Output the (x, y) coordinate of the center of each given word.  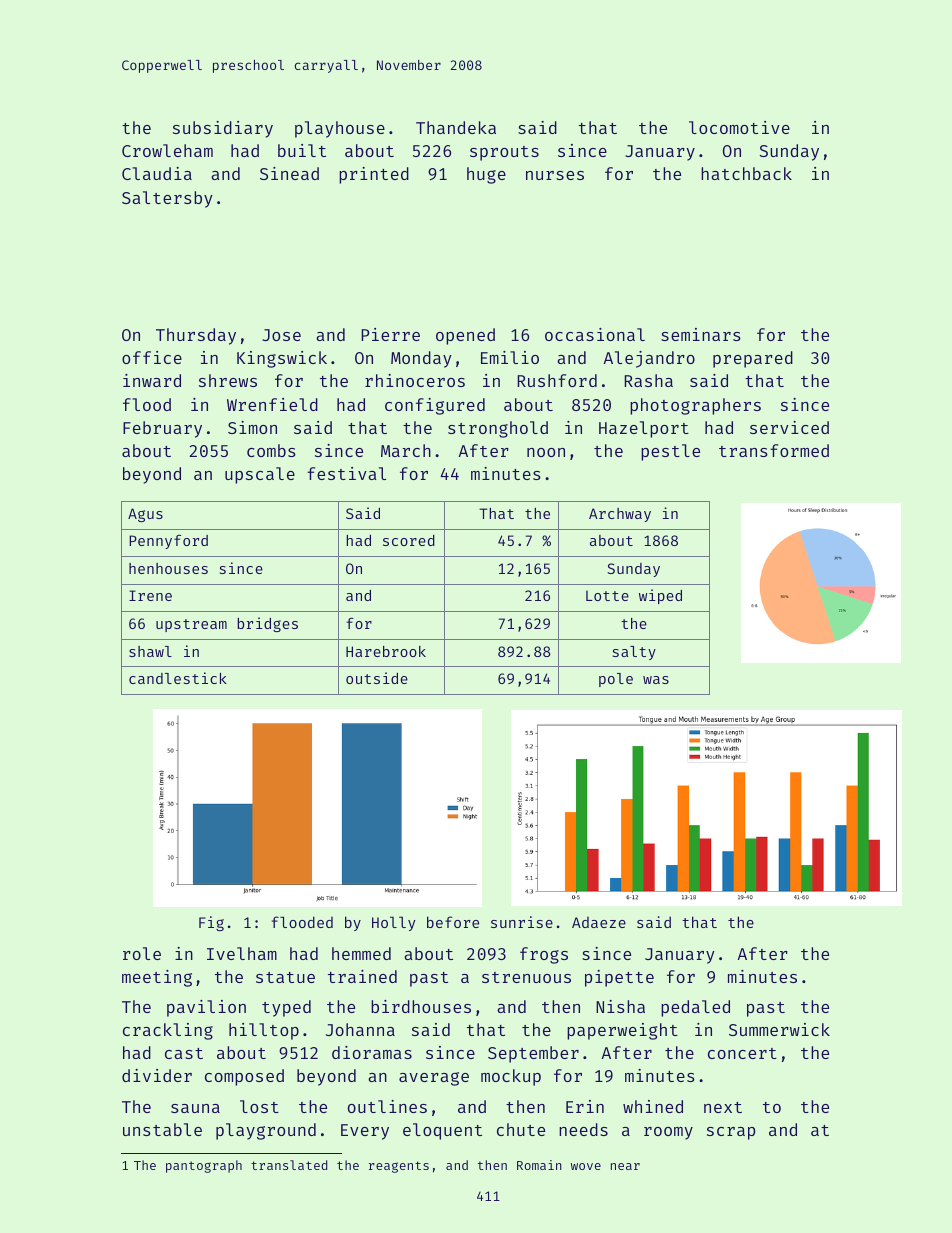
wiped (660, 596)
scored (409, 540)
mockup (511, 1077)
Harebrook (386, 651)
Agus (145, 515)
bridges (267, 624)
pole (616, 680)
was (656, 680)
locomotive (739, 127)
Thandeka (456, 127)
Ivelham (242, 953)
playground (266, 1131)
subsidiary (223, 129)
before (453, 922)
